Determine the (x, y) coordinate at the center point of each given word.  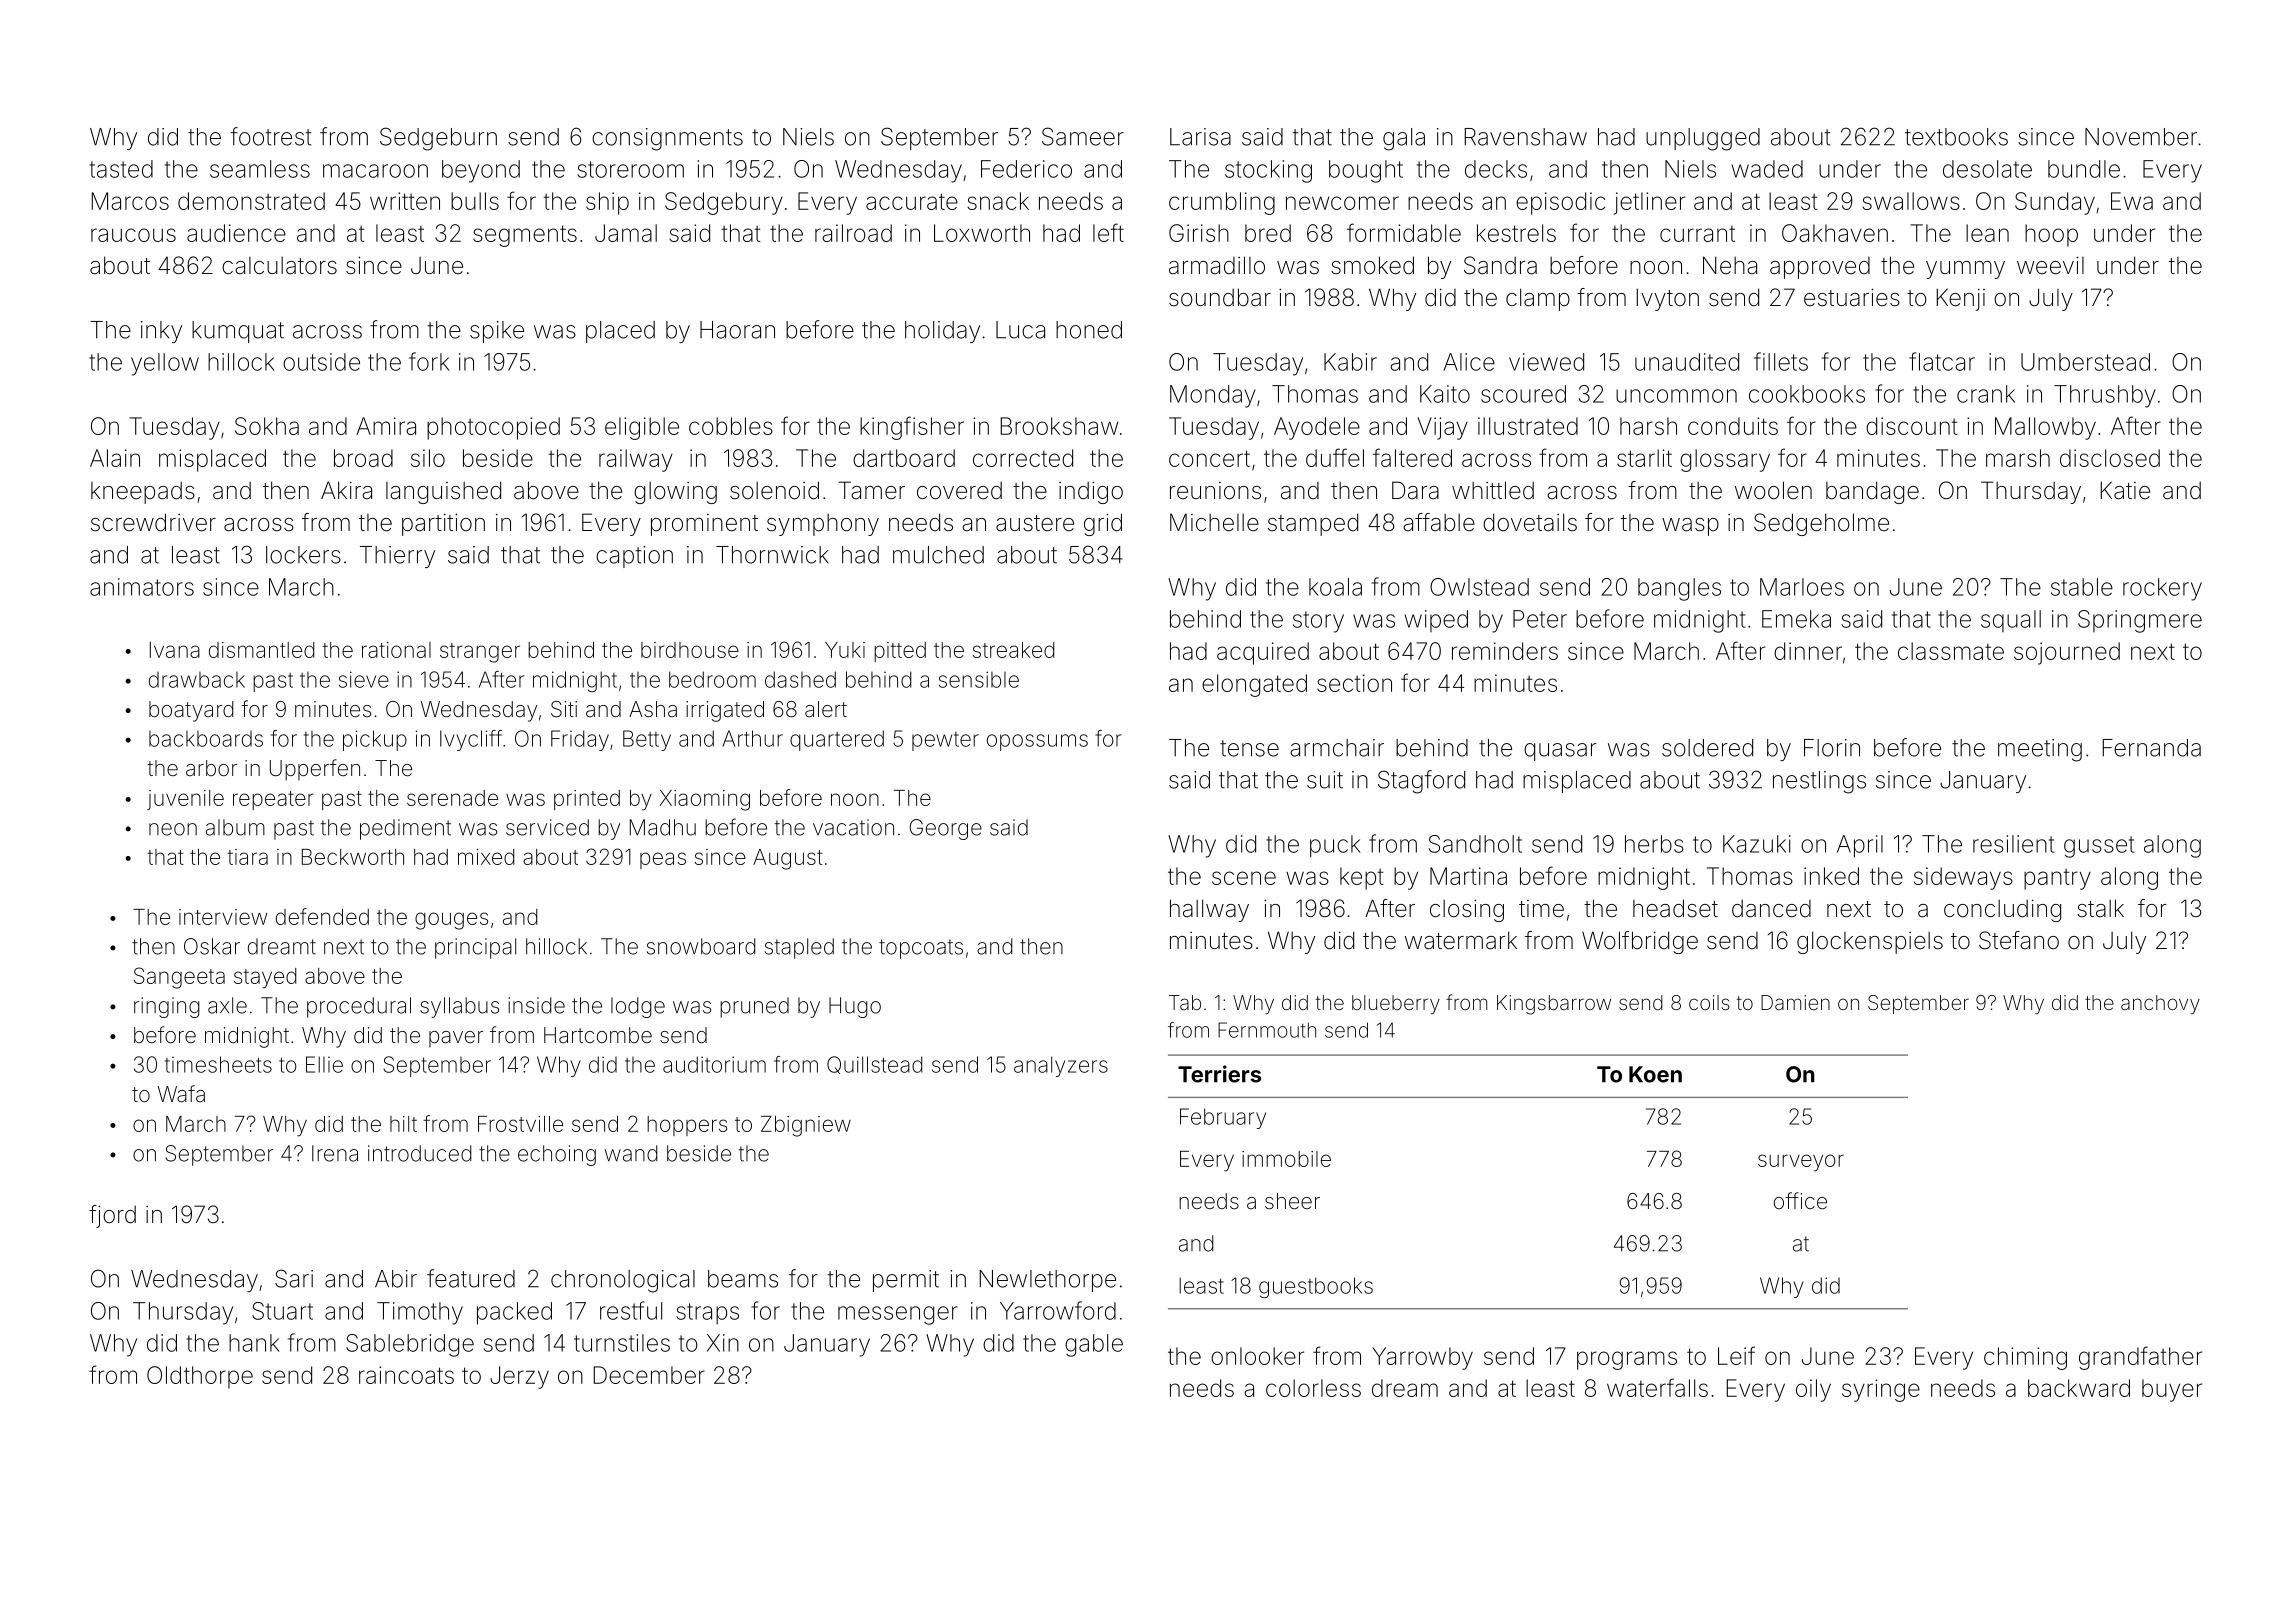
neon (173, 829)
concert (1209, 458)
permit (906, 1281)
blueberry (1396, 1004)
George (945, 829)
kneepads (143, 493)
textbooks (1956, 137)
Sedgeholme (1821, 524)
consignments (667, 139)
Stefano (2019, 940)
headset (1675, 908)
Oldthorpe (200, 1377)
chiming (2025, 1358)
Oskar (212, 946)
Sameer (1083, 136)
